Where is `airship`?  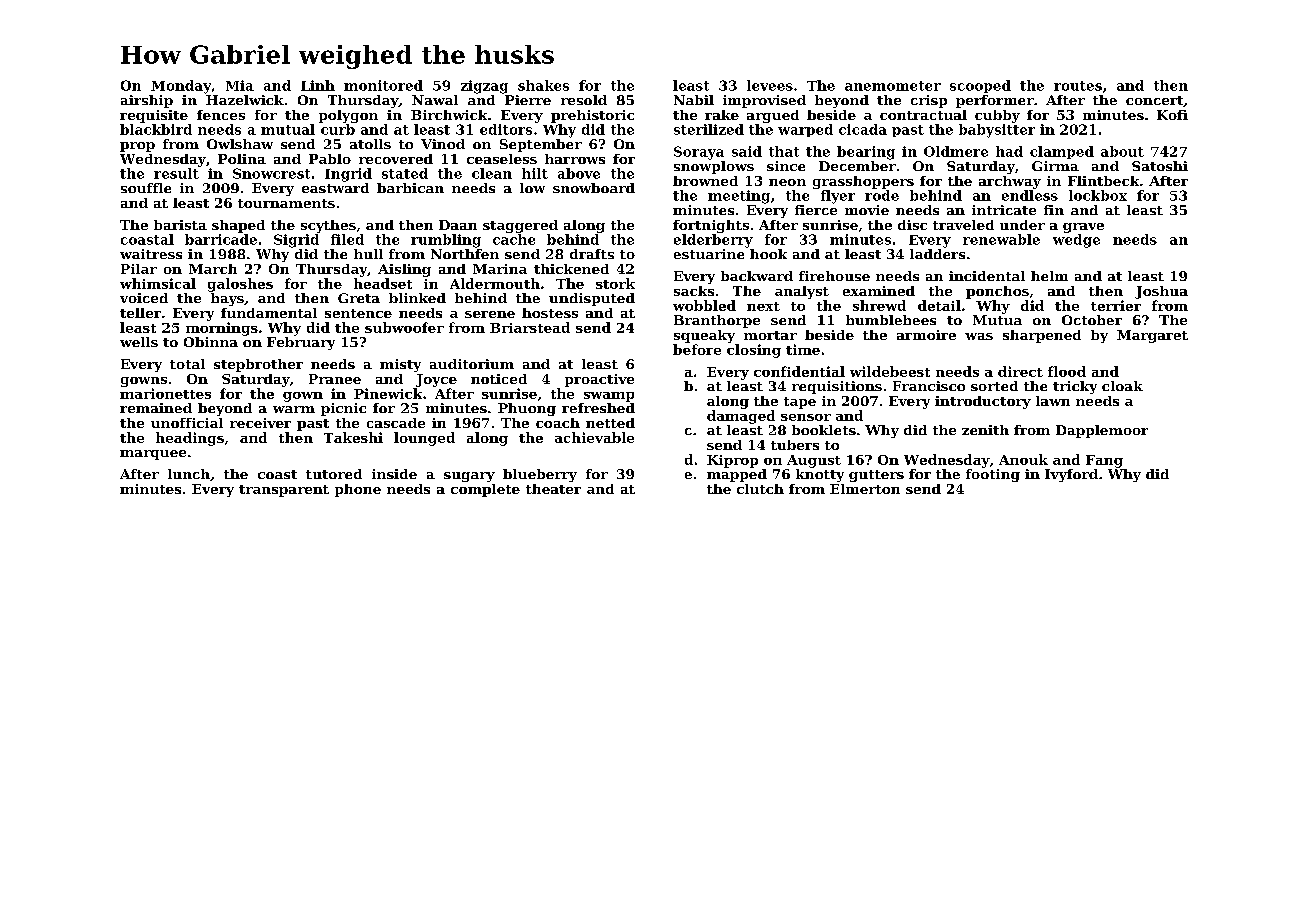
airship is located at coordinates (147, 101).
